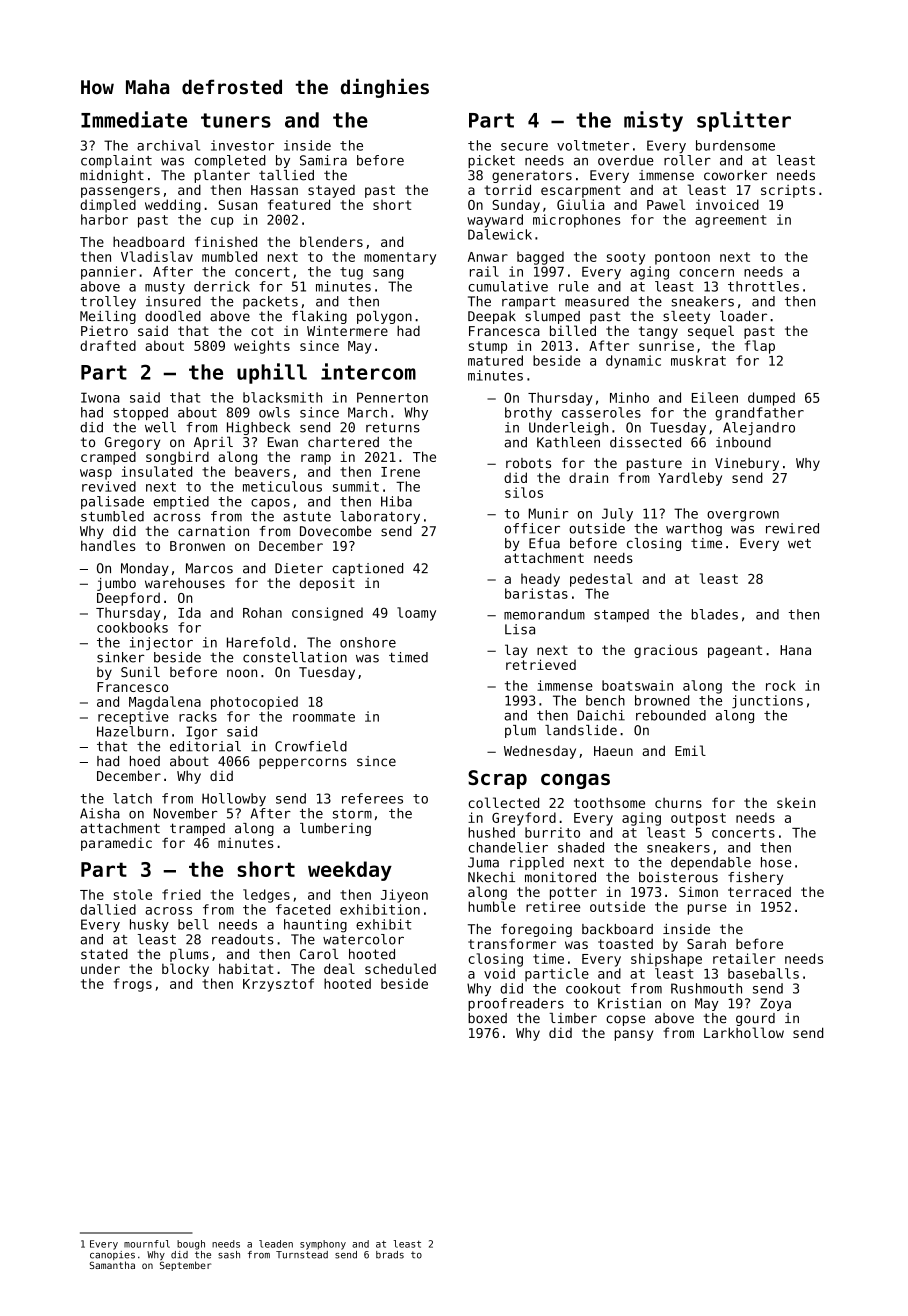 Image resolution: width=908 pixels, height=1316 pixels. What do you see at coordinates (400, 472) in the screenshot?
I see `Irene` at bounding box center [400, 472].
